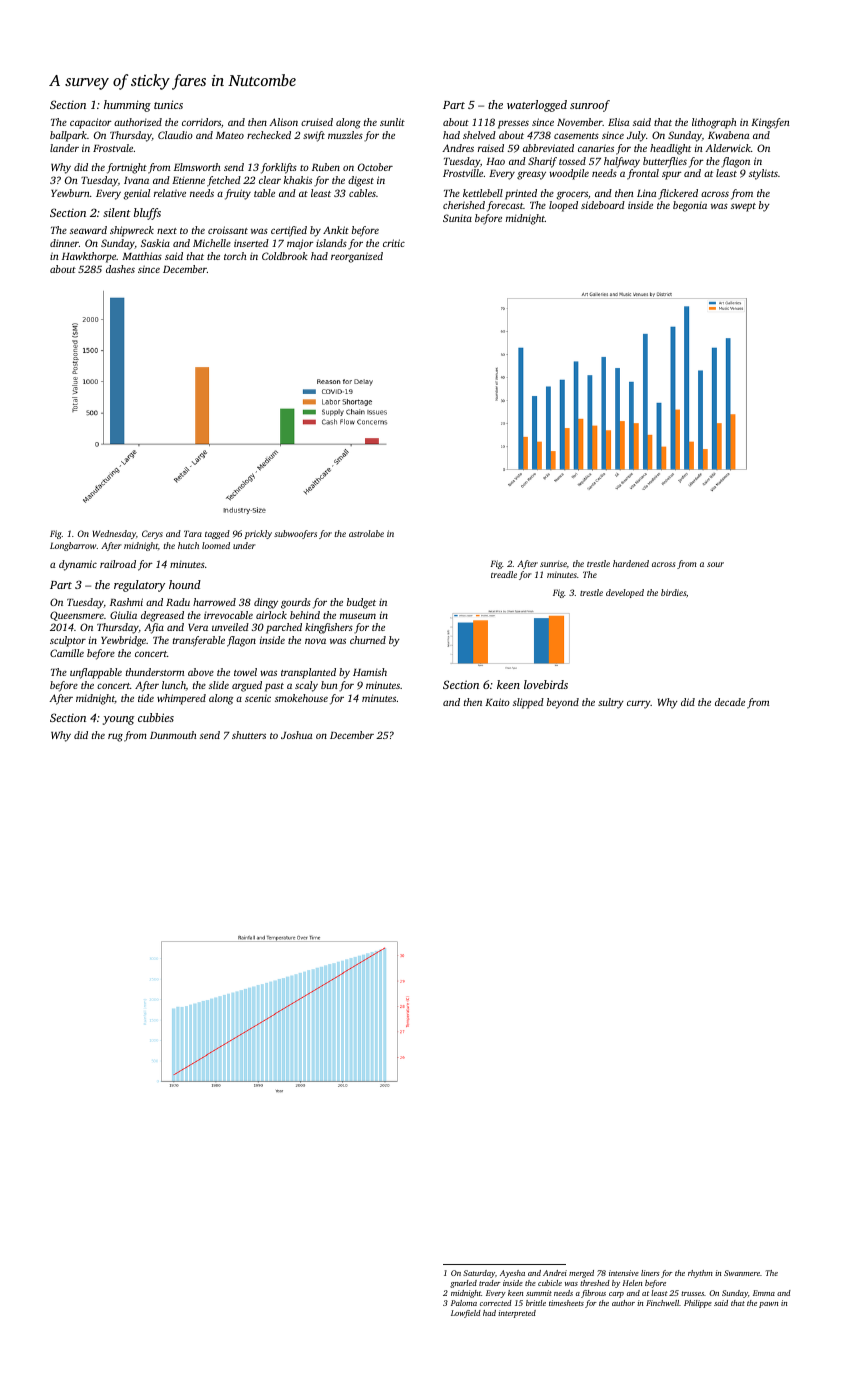  I want to click on intensive, so click(624, 1273).
